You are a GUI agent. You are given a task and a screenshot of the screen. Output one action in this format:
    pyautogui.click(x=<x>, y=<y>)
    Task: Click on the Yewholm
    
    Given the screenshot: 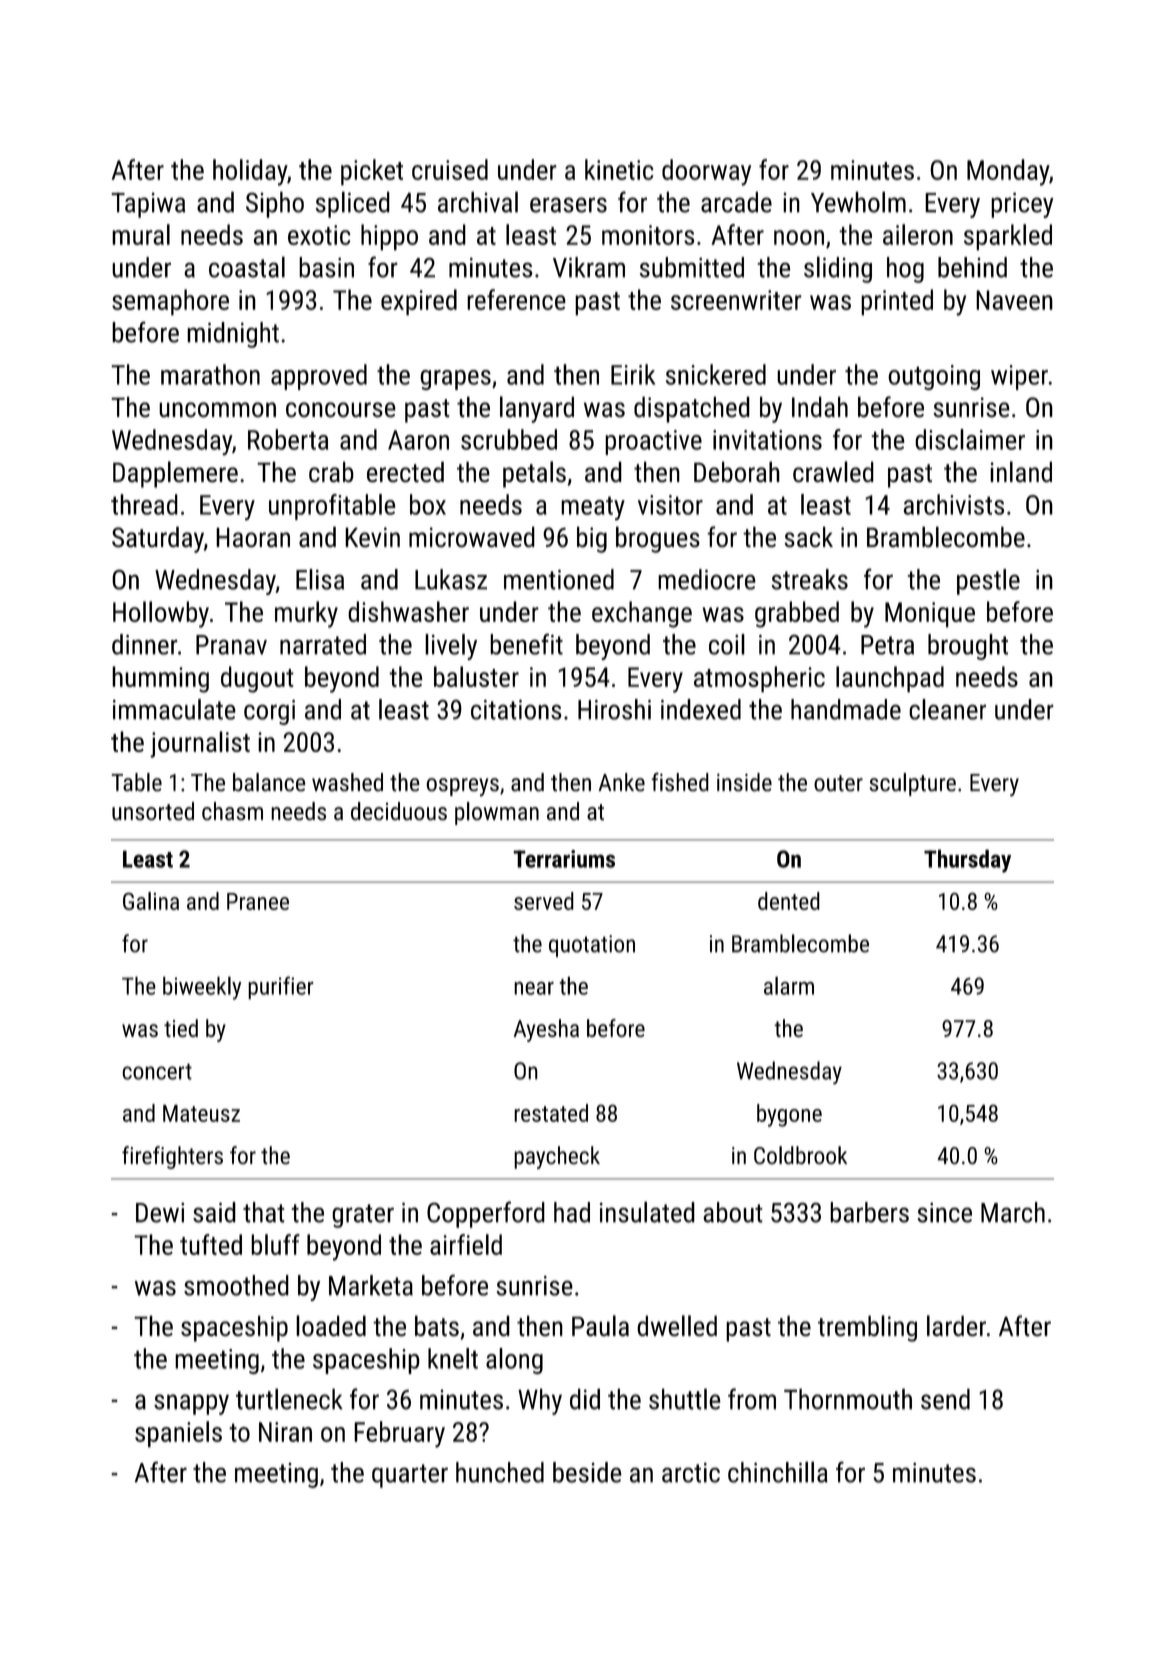 What is the action you would take?
    pyautogui.click(x=858, y=202)
